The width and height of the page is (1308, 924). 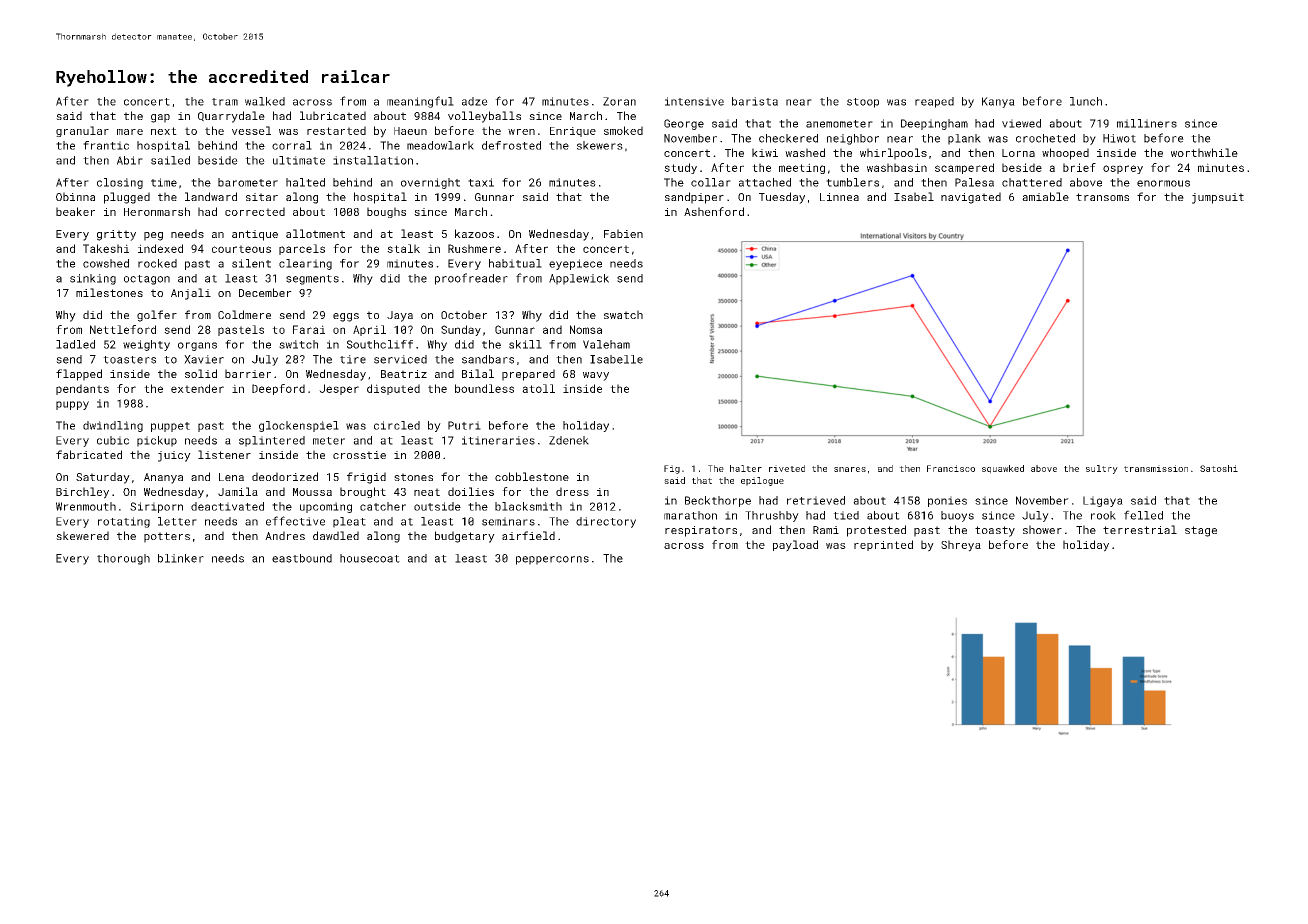 What do you see at coordinates (82, 131) in the page?
I see `granular` at bounding box center [82, 131].
